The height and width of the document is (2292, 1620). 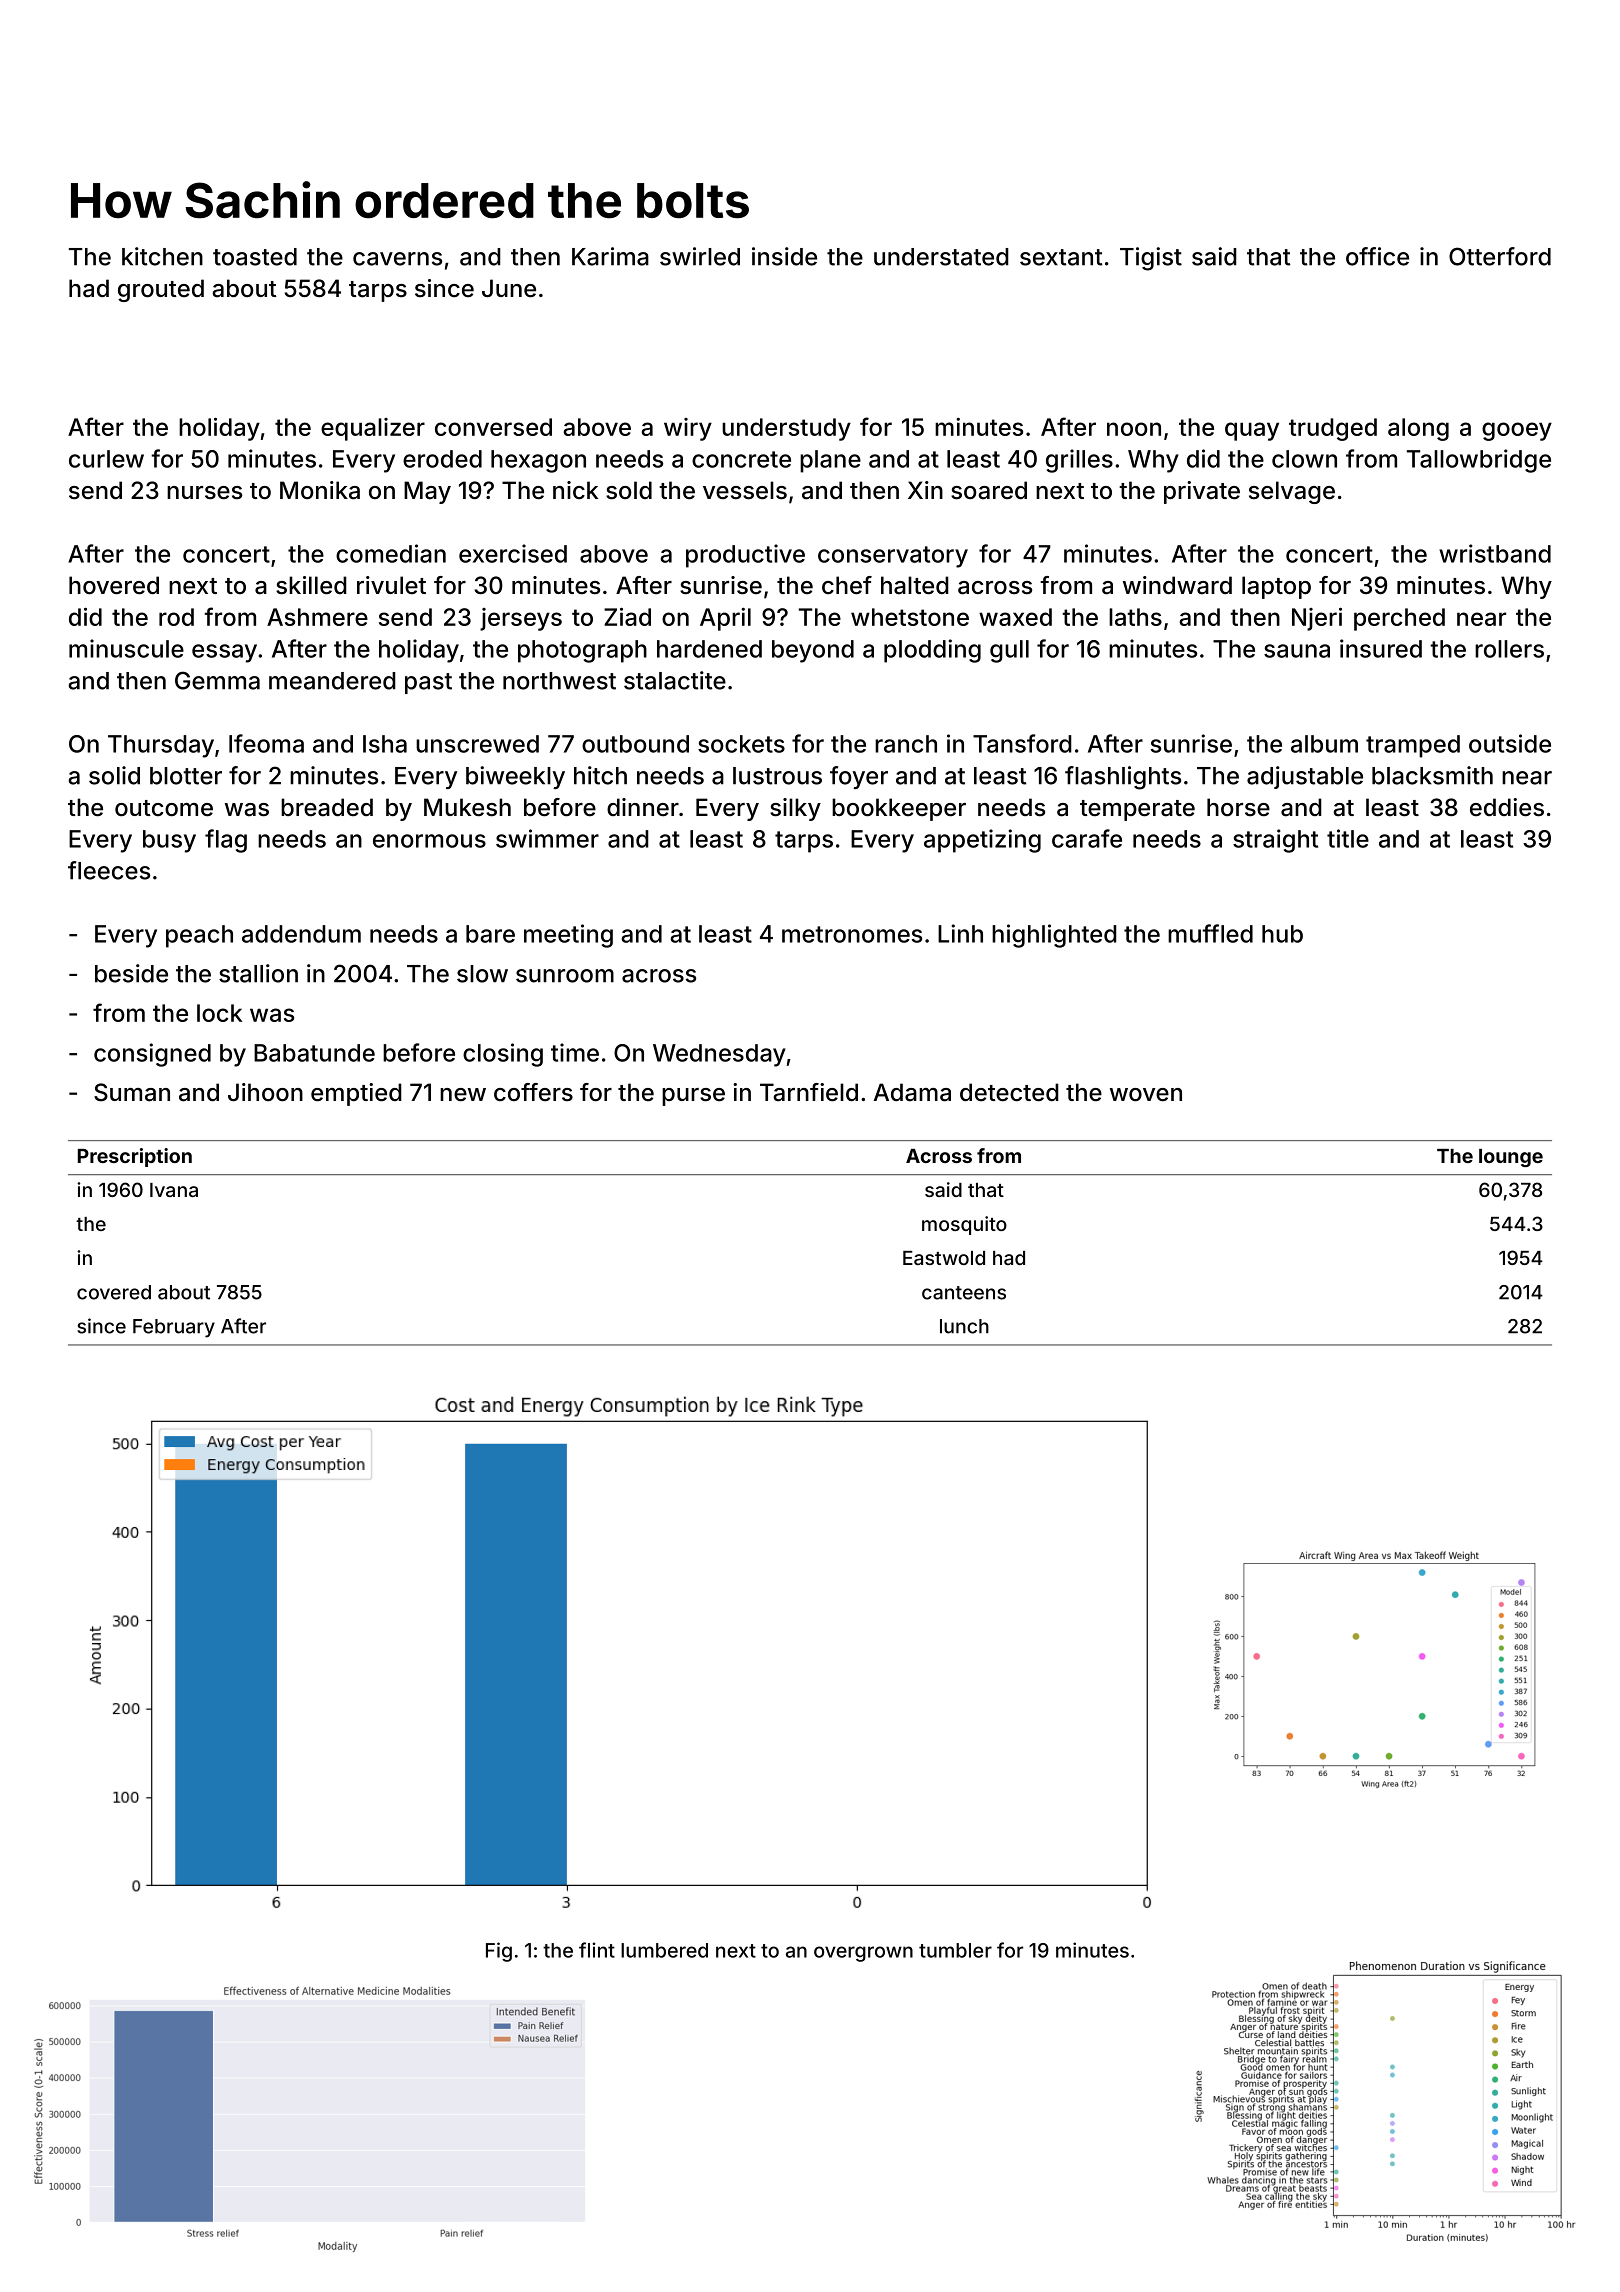 What do you see at coordinates (643, 807) in the document?
I see `dinner` at bounding box center [643, 807].
